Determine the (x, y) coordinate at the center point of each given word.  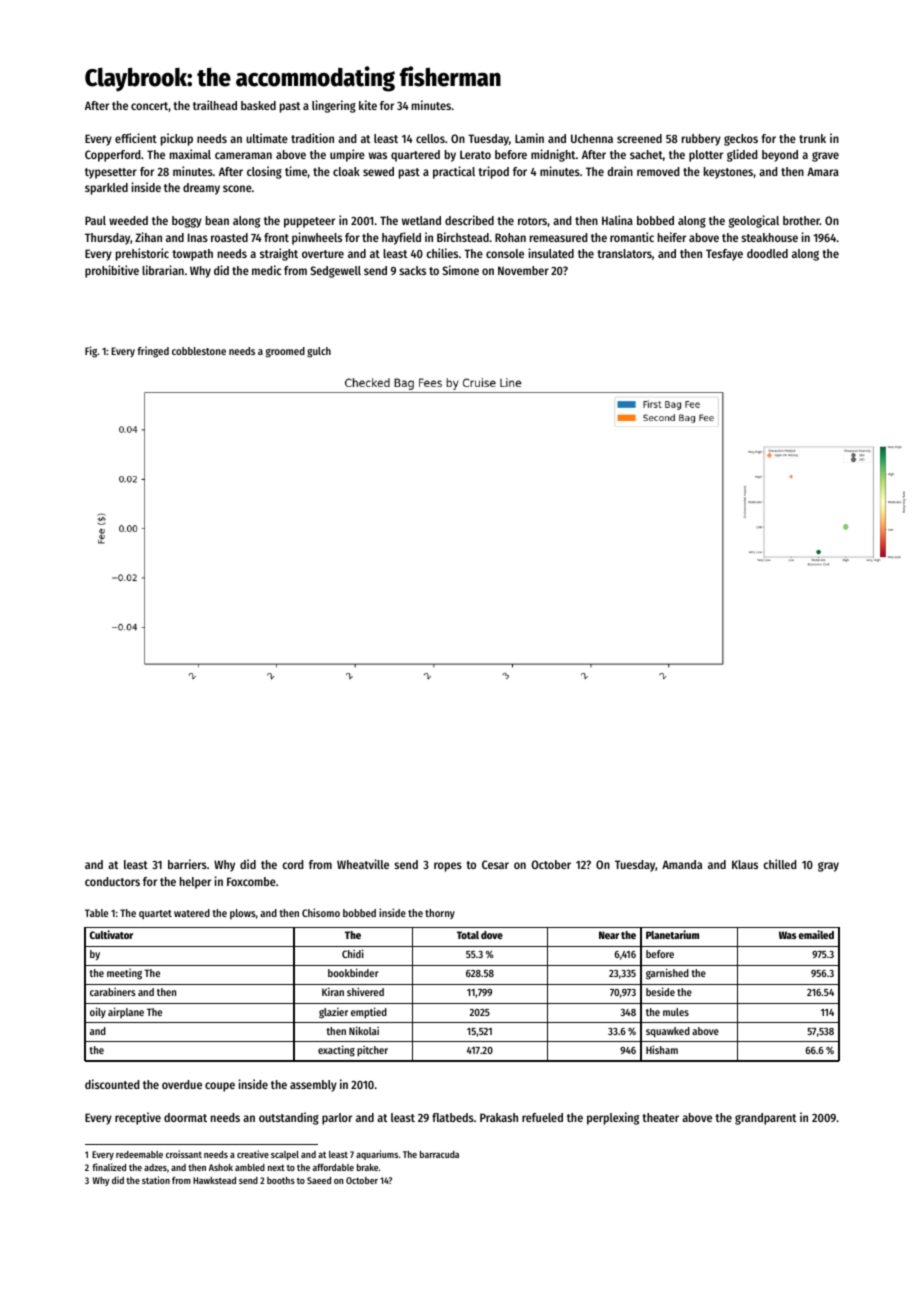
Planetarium (672, 934)
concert (150, 107)
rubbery (701, 140)
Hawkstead (214, 1180)
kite (368, 105)
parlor (337, 1119)
